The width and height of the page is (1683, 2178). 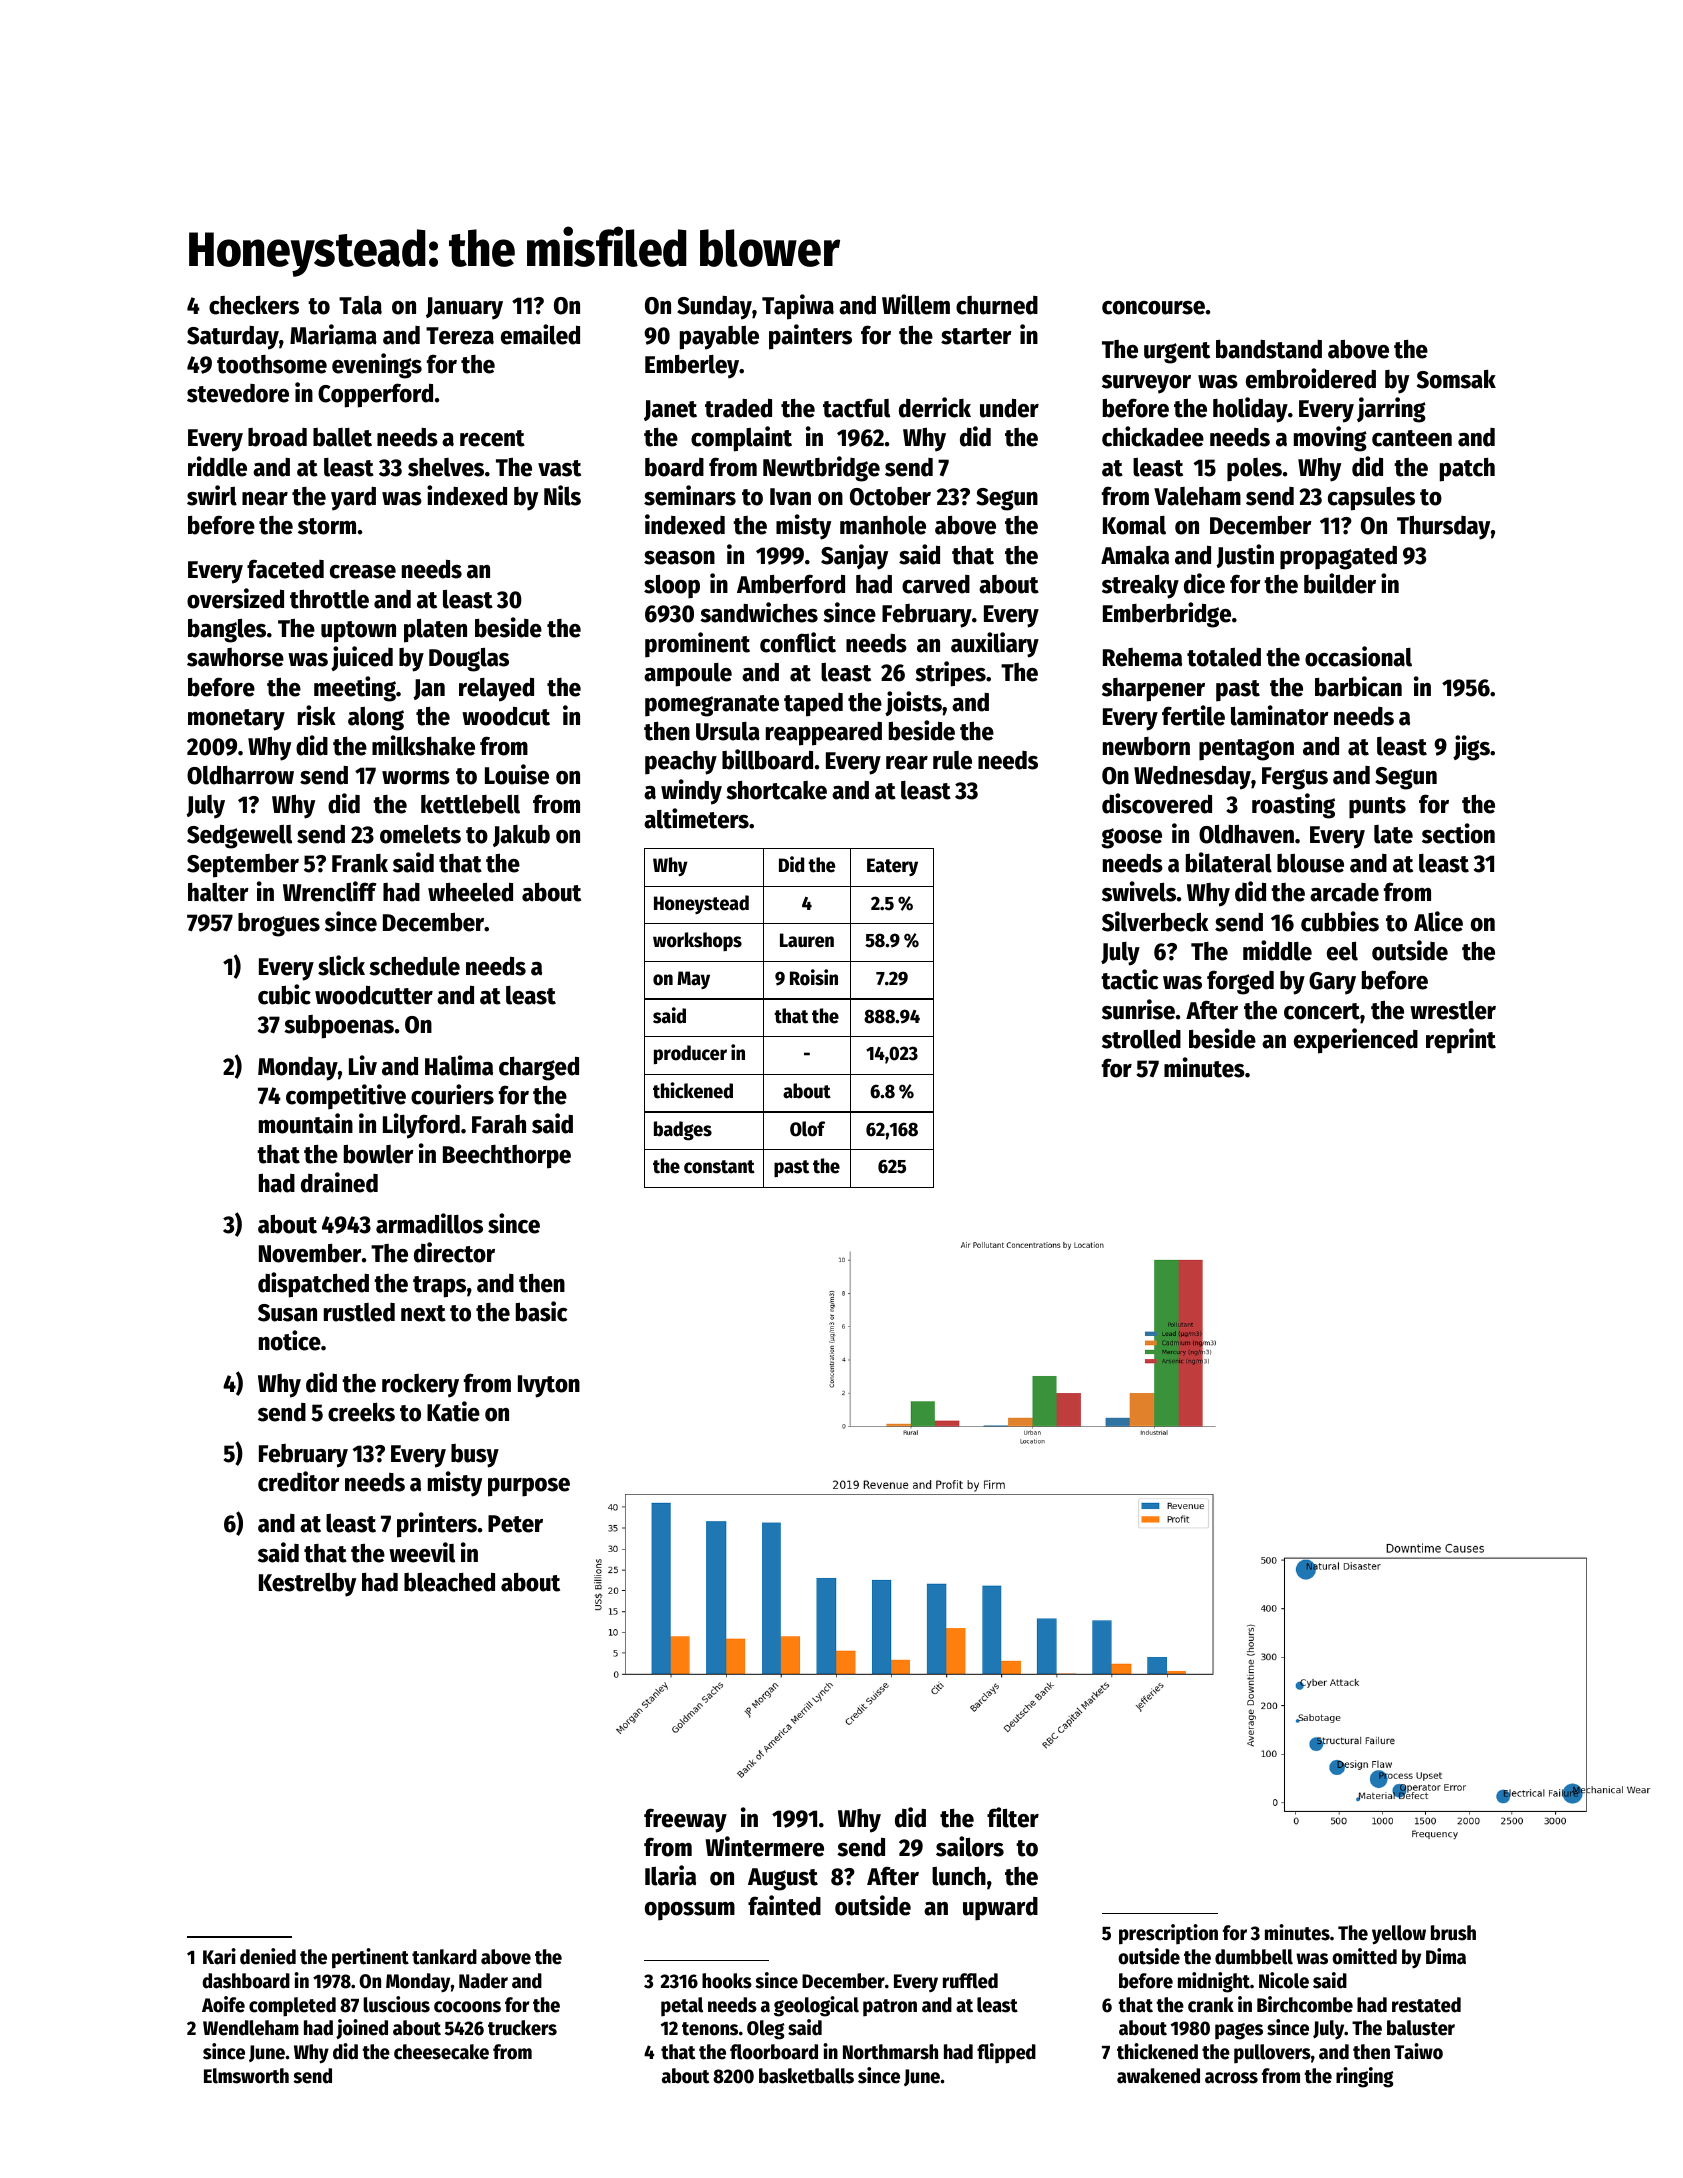 I want to click on experienced, so click(x=1356, y=1041).
